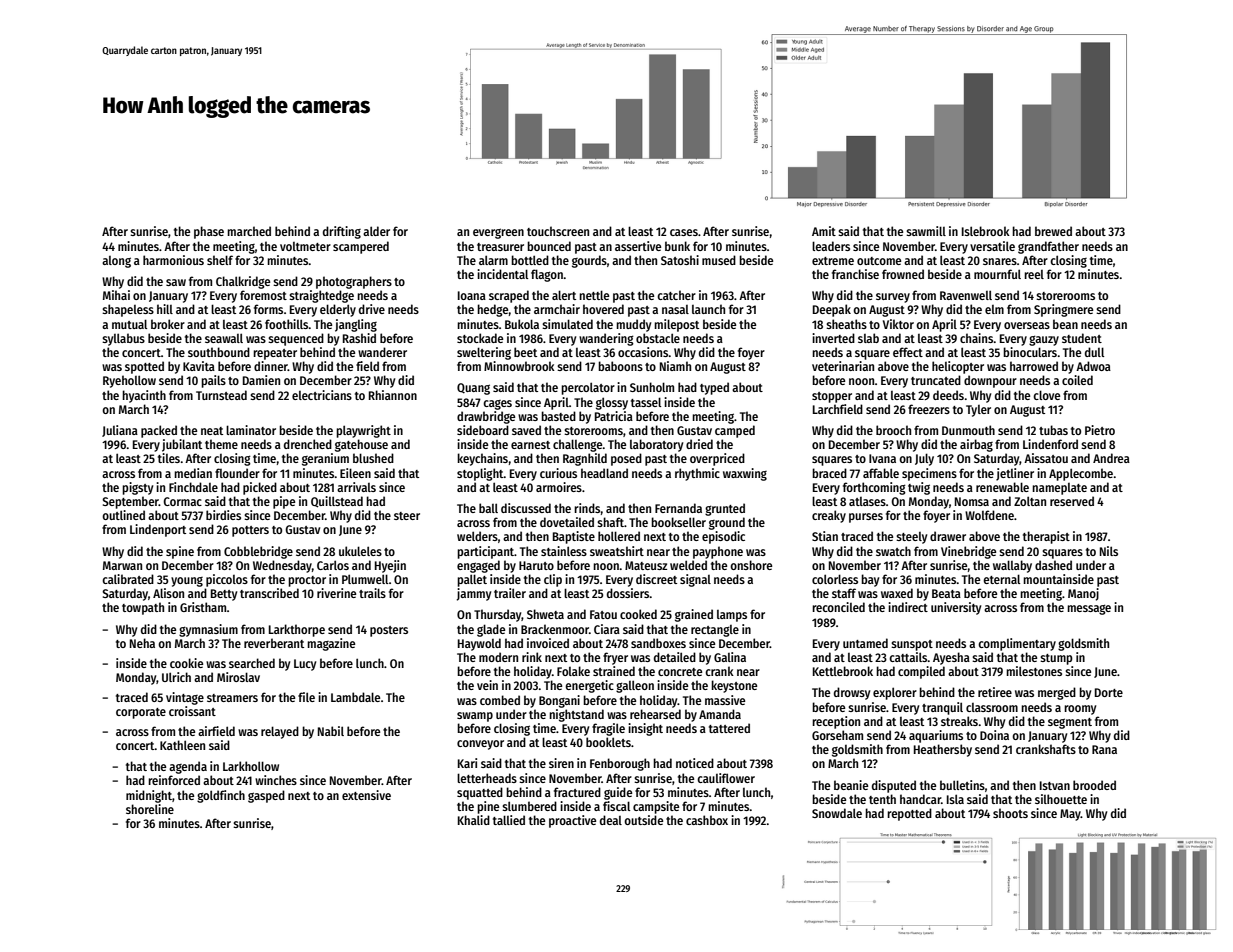  What do you see at coordinates (708, 309) in the page?
I see `launch` at bounding box center [708, 309].
